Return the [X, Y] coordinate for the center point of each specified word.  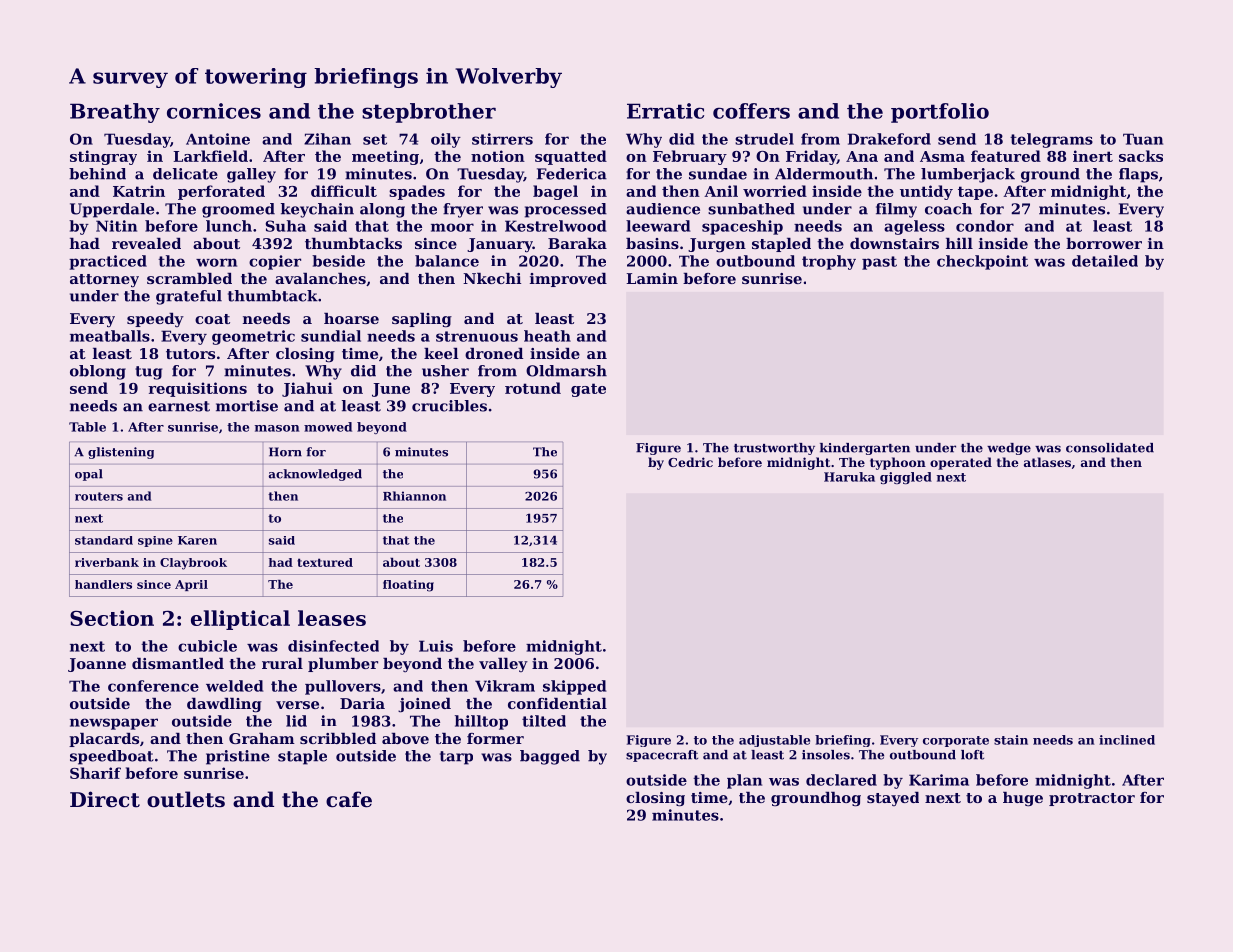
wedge [1009, 449]
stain [1011, 740]
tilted [544, 721]
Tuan [1143, 139]
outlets [186, 799]
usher [445, 371]
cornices [214, 111]
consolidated [1110, 448]
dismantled [178, 663]
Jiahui [307, 389]
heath [547, 336]
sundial [331, 336]
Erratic [665, 111]
